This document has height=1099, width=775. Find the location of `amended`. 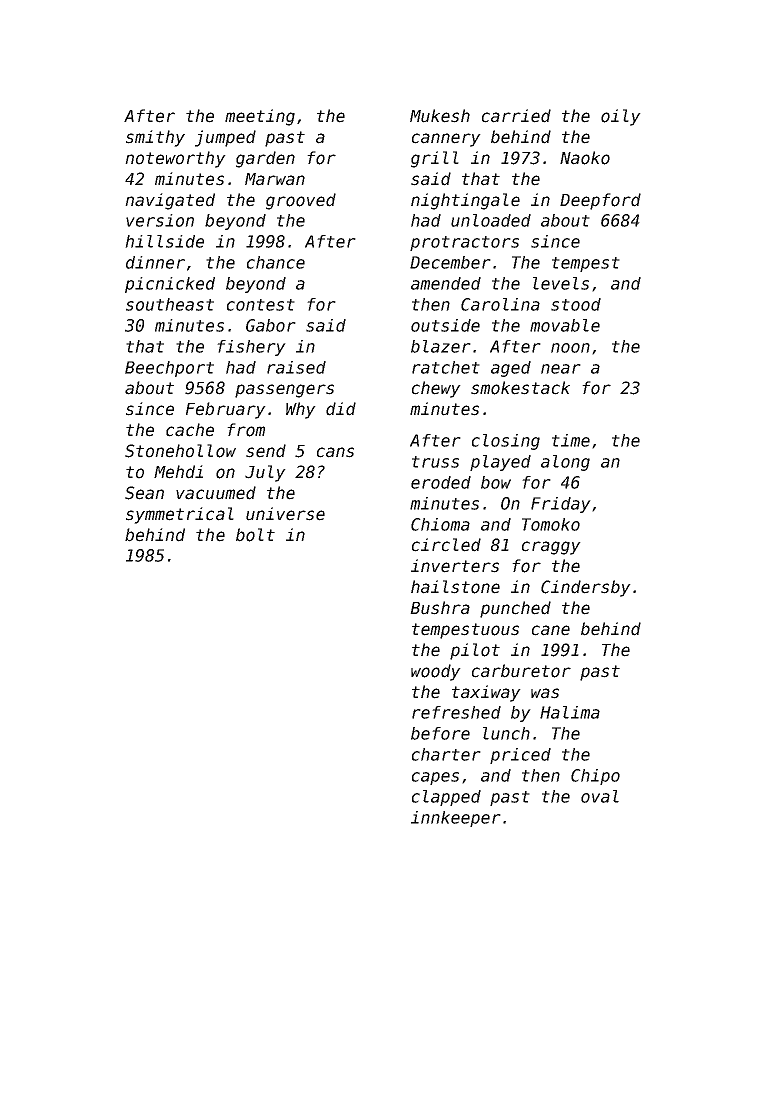

amended is located at coordinates (446, 283).
